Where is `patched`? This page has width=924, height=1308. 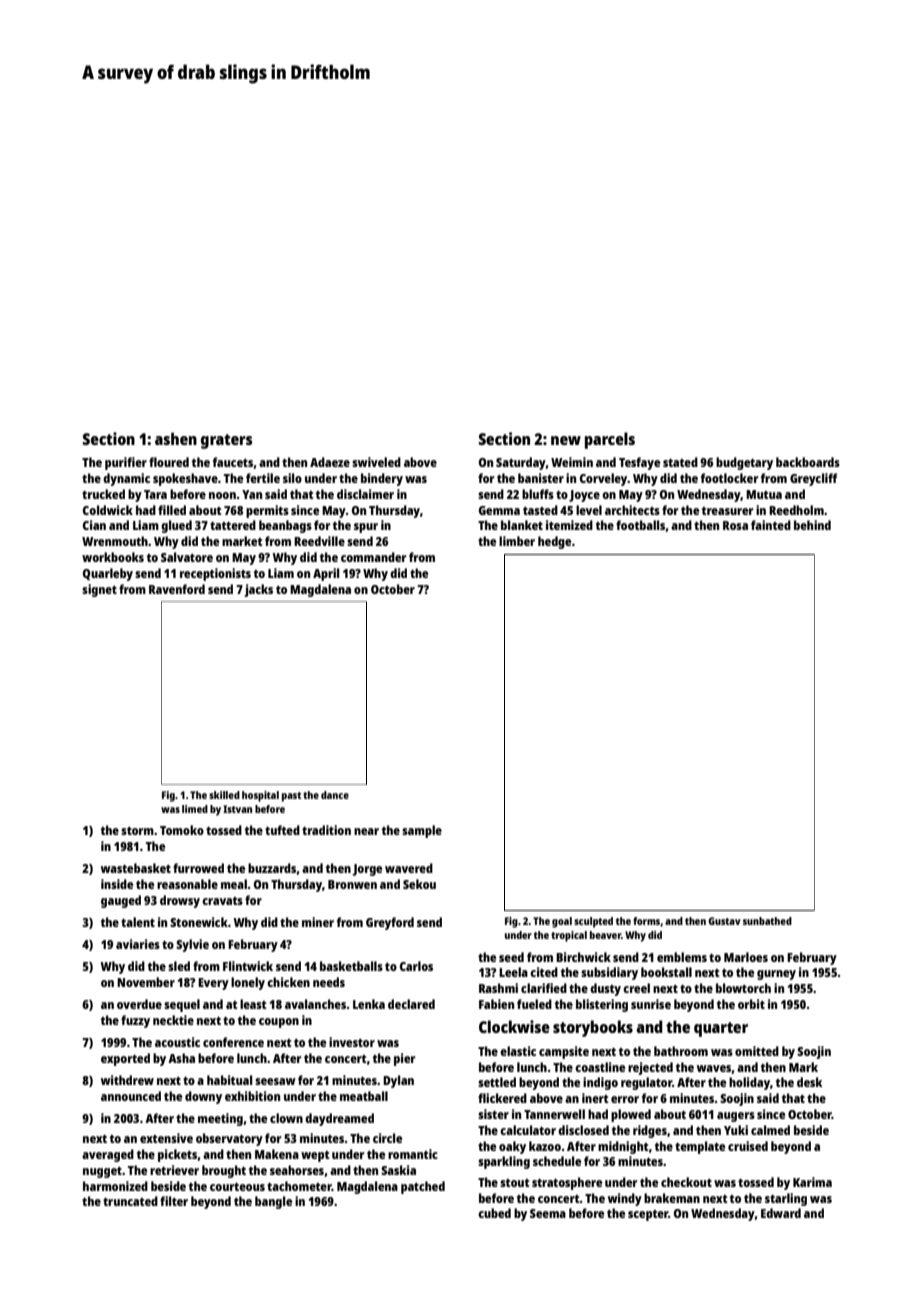 patched is located at coordinates (423, 1187).
